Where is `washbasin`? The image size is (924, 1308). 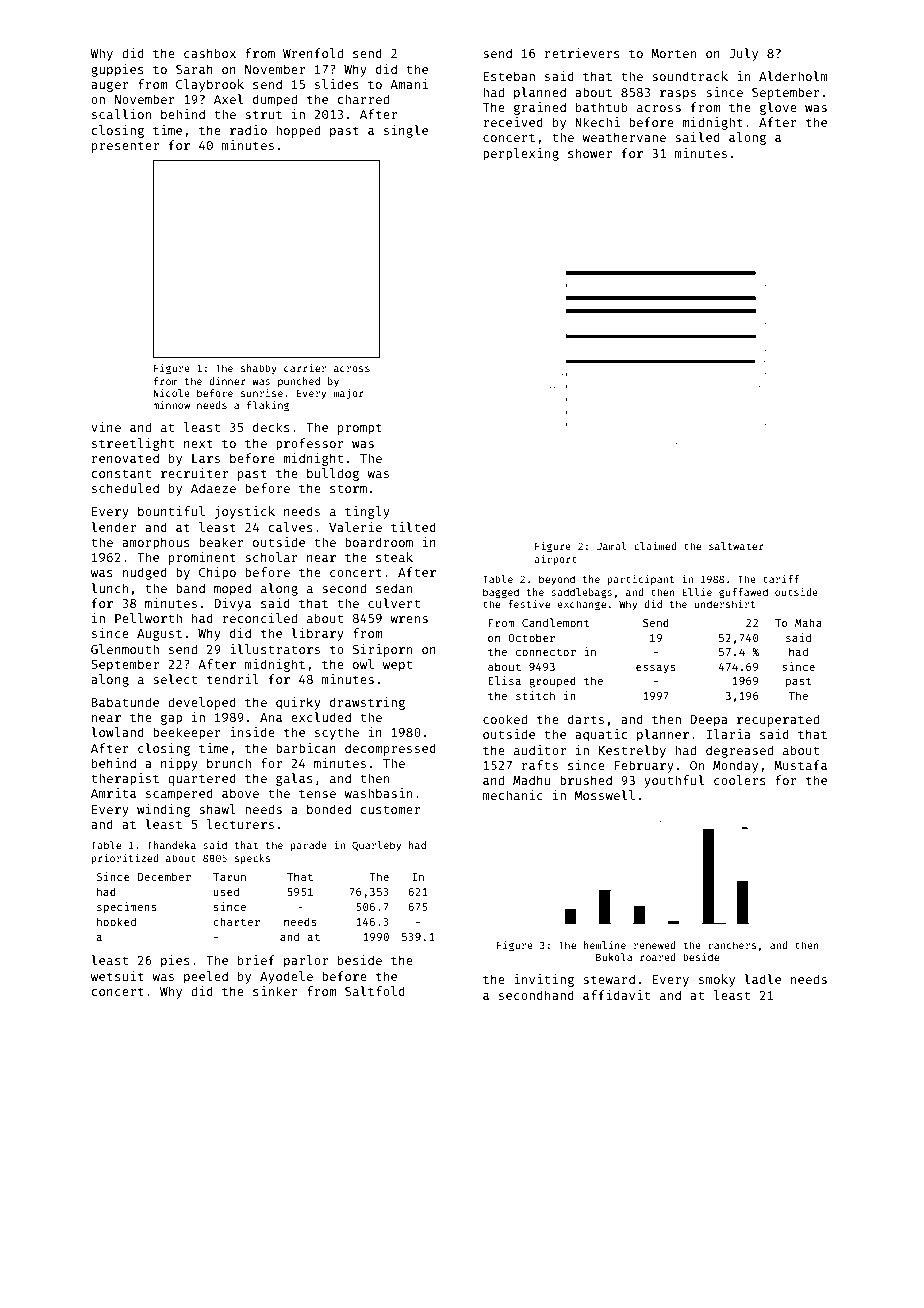 washbasin is located at coordinates (378, 793).
